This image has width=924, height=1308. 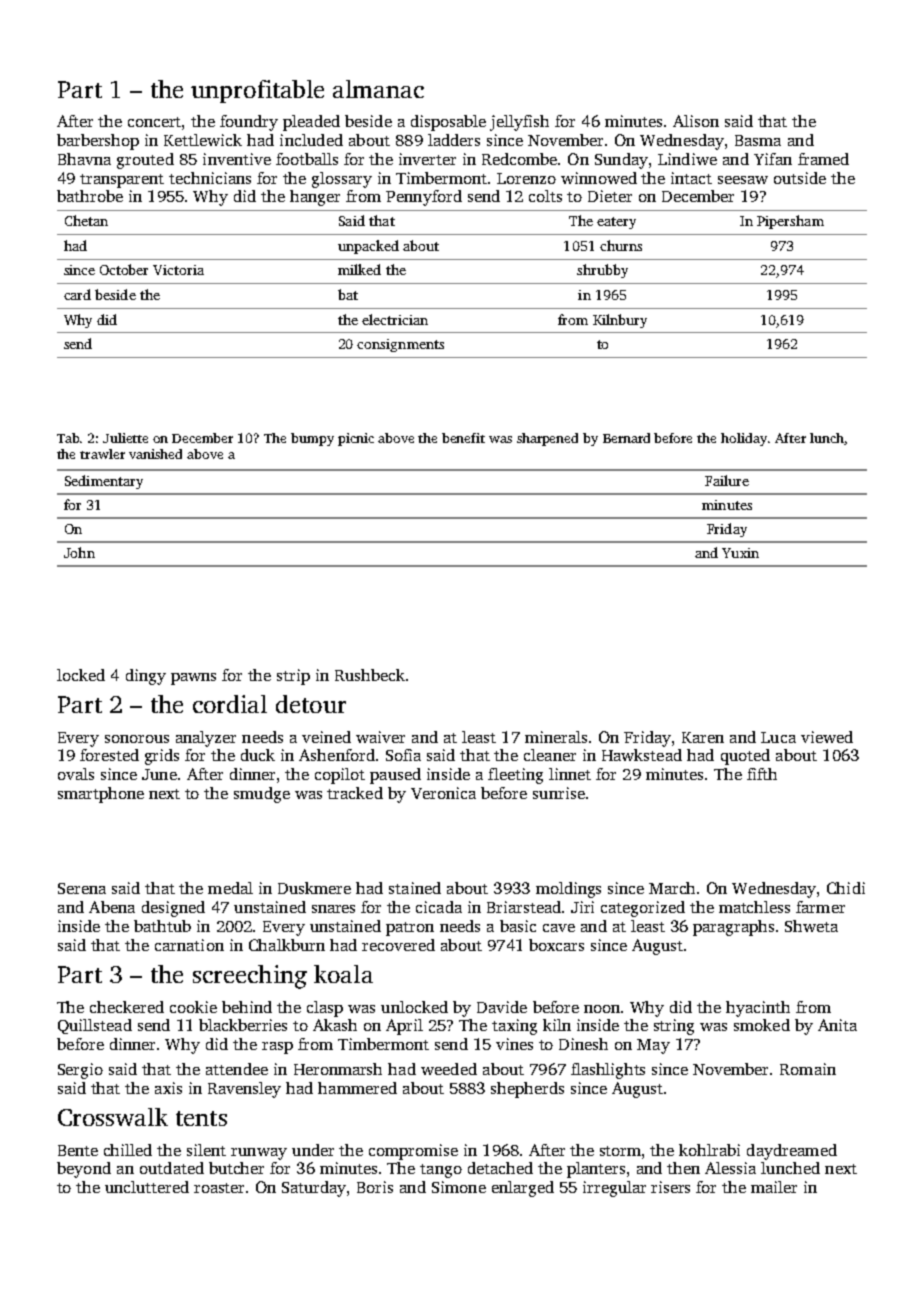 What do you see at coordinates (696, 121) in the image?
I see `Alison` at bounding box center [696, 121].
